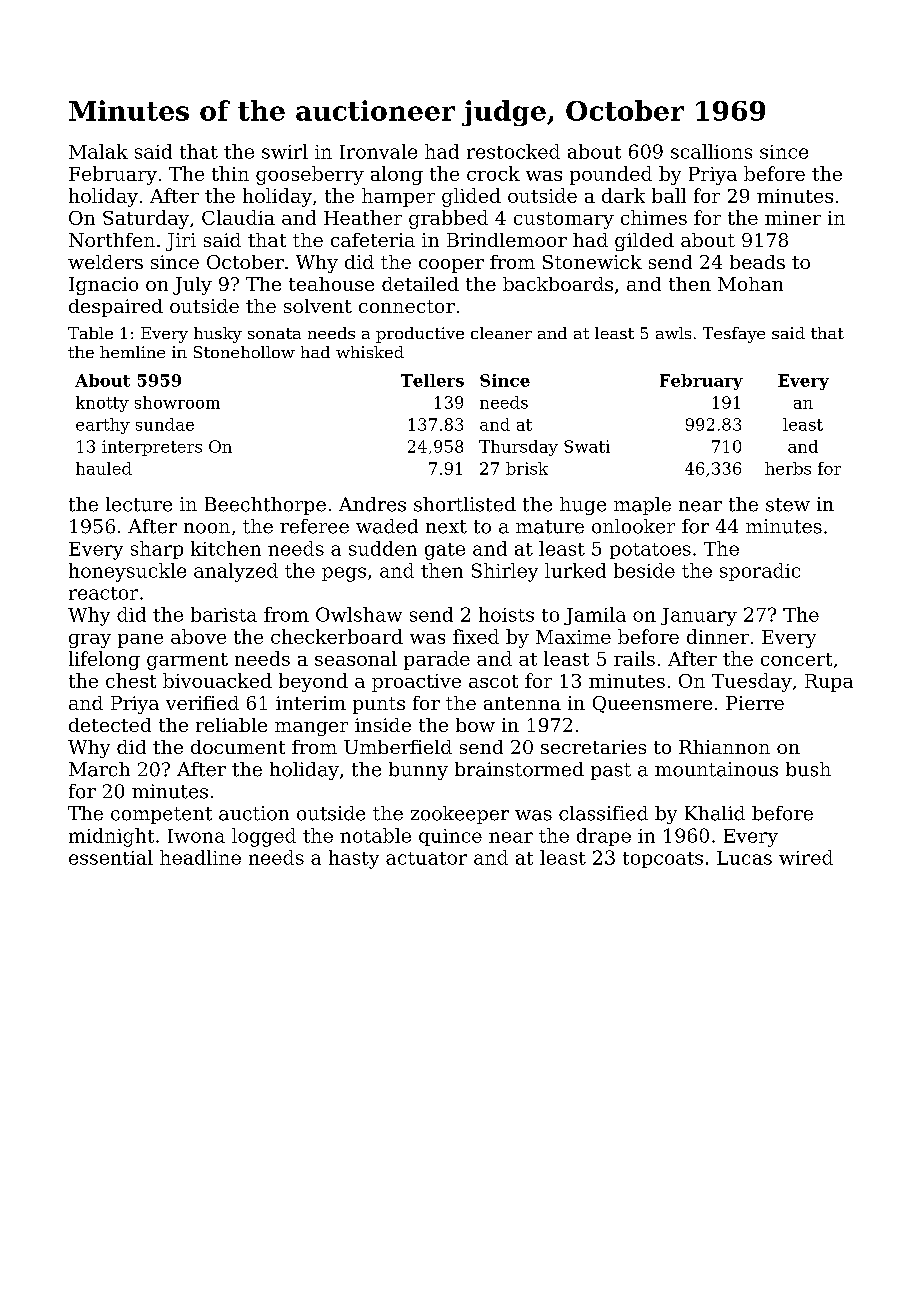 The width and height of the document is (924, 1308). Describe the element at coordinates (407, 306) in the document. I see `connector` at that location.
